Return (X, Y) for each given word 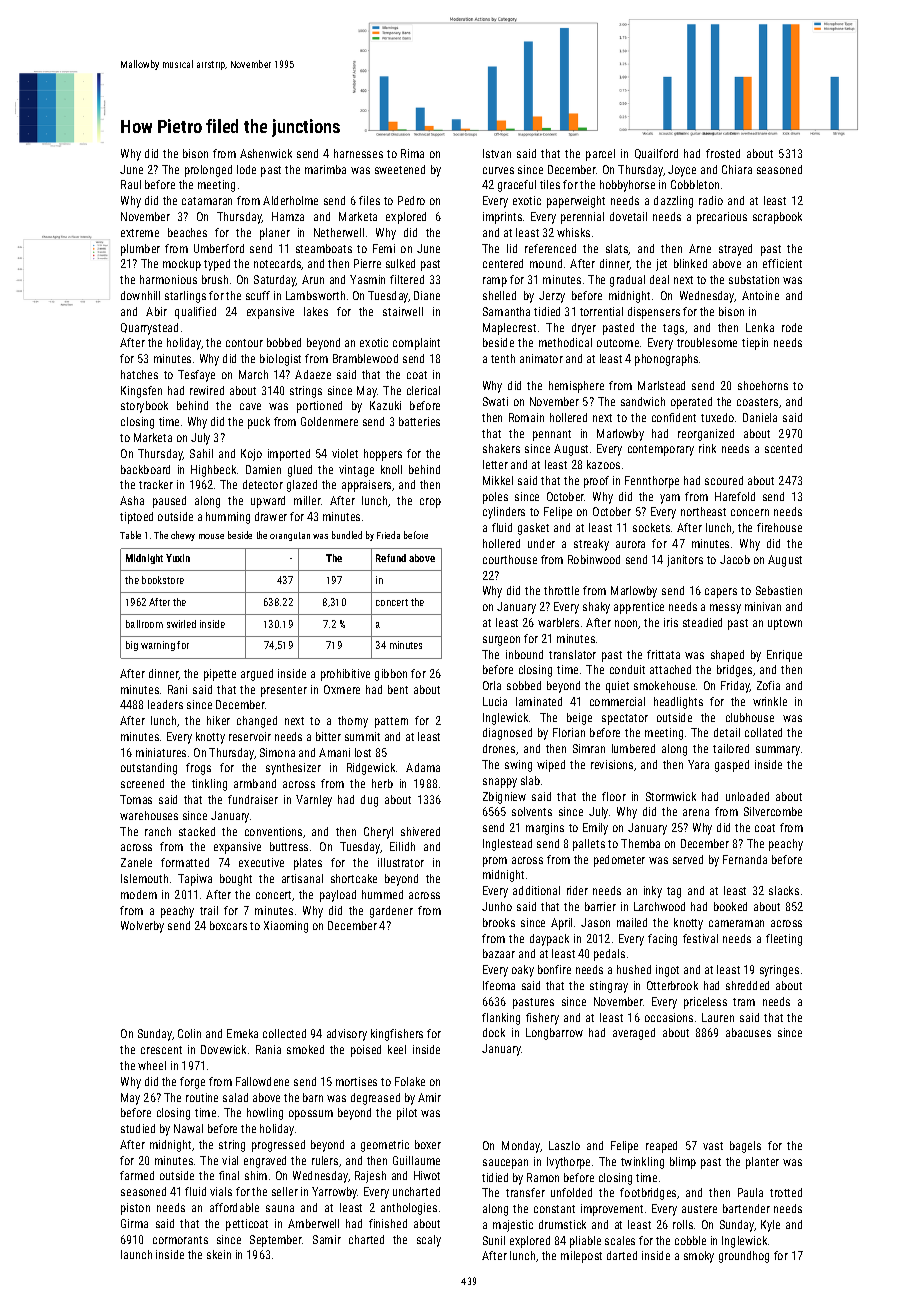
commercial (617, 701)
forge (192, 1083)
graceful (517, 186)
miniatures (161, 752)
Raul (131, 184)
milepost (581, 1257)
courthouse (510, 559)
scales (620, 1240)
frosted (723, 153)
